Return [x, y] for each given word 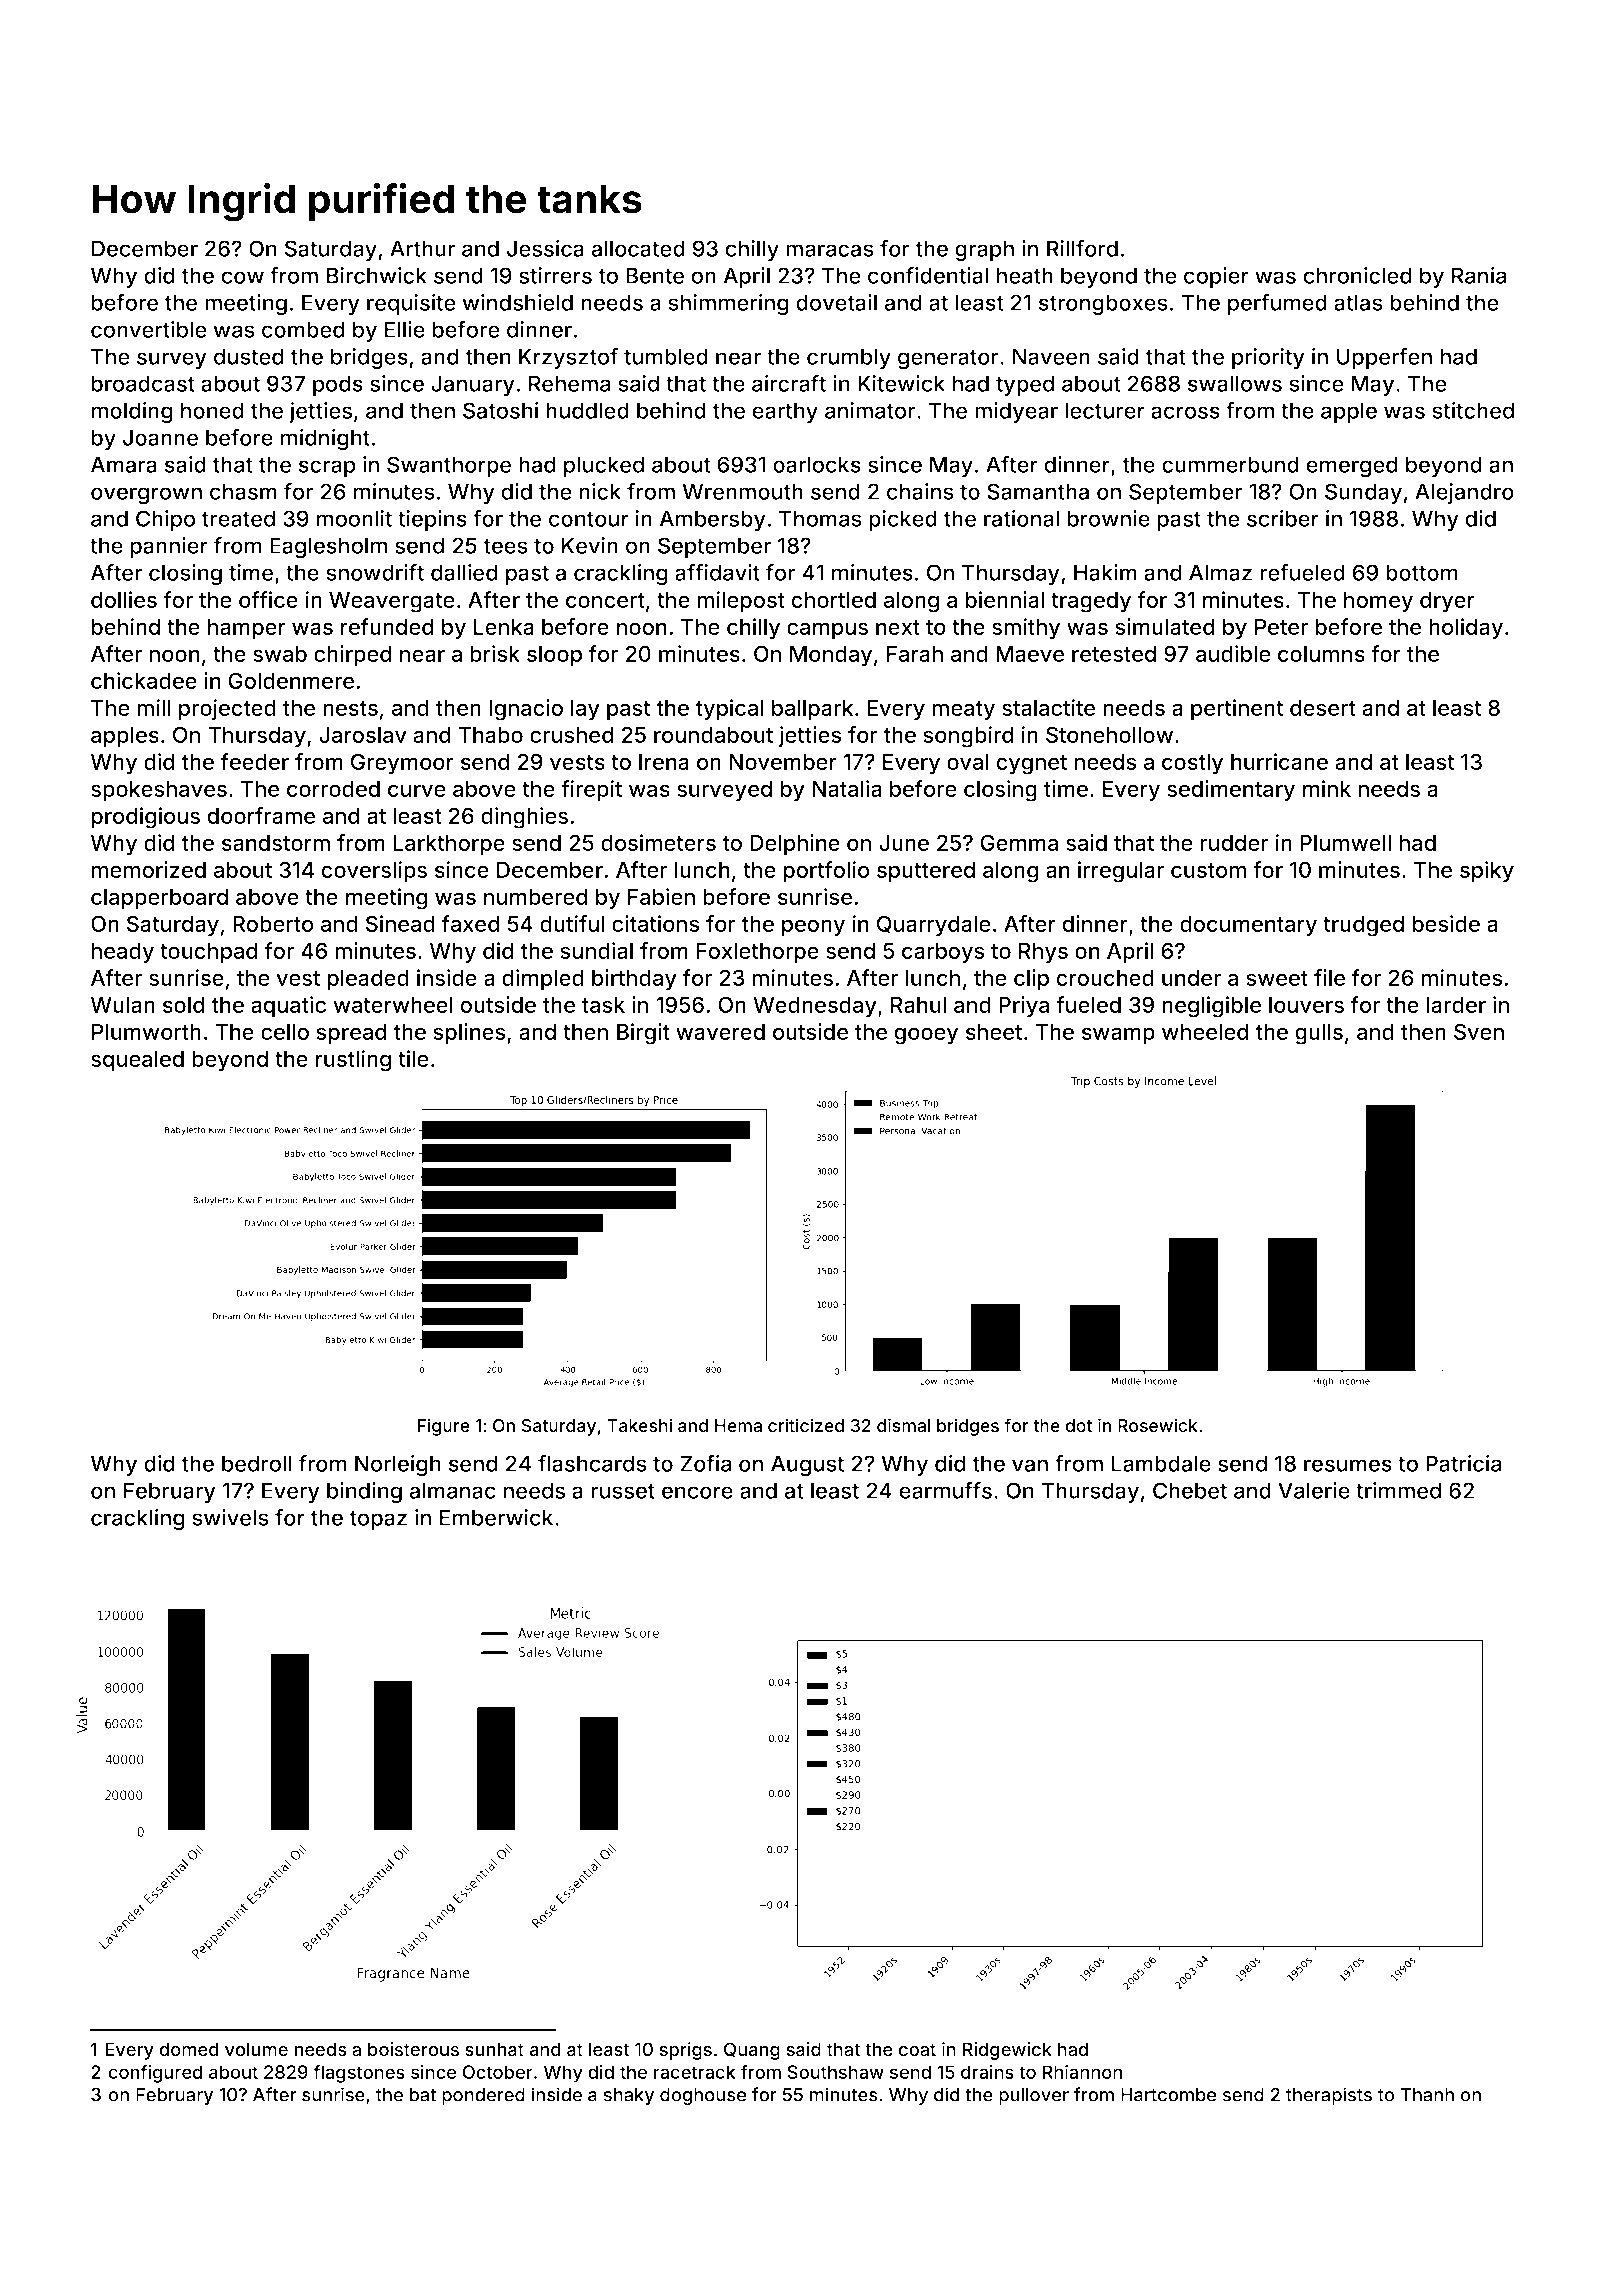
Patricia [1463, 1463]
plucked [604, 466]
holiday [1466, 629]
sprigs [686, 2051]
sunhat [494, 2049]
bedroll [257, 1463]
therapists [1329, 2096]
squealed [137, 1061]
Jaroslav [363, 735]
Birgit [643, 1034]
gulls [1319, 1034]
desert [1323, 708]
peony [813, 928]
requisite [411, 304]
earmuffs [945, 1490]
